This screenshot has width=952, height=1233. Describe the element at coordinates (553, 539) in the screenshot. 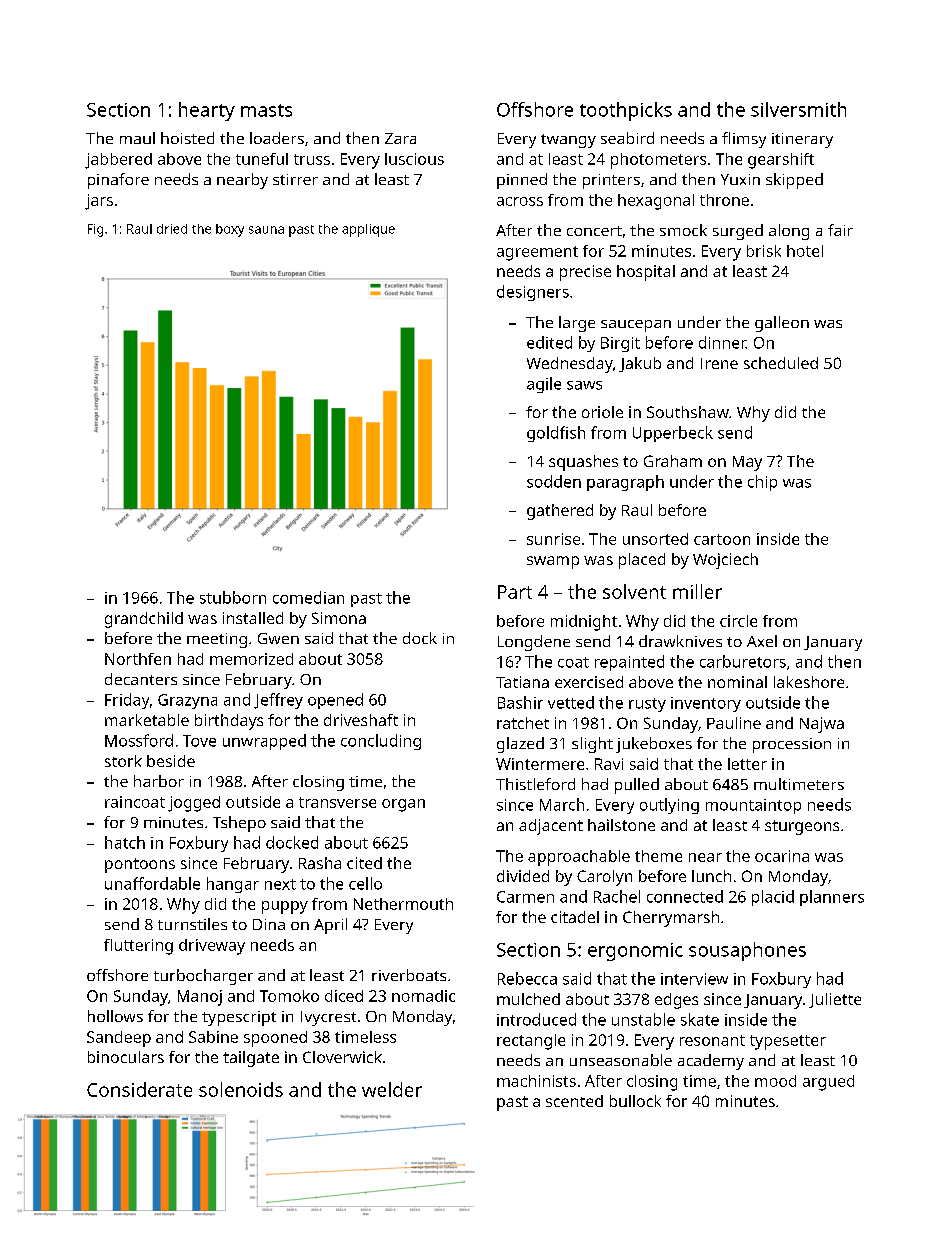

I see `sunrise` at that location.
